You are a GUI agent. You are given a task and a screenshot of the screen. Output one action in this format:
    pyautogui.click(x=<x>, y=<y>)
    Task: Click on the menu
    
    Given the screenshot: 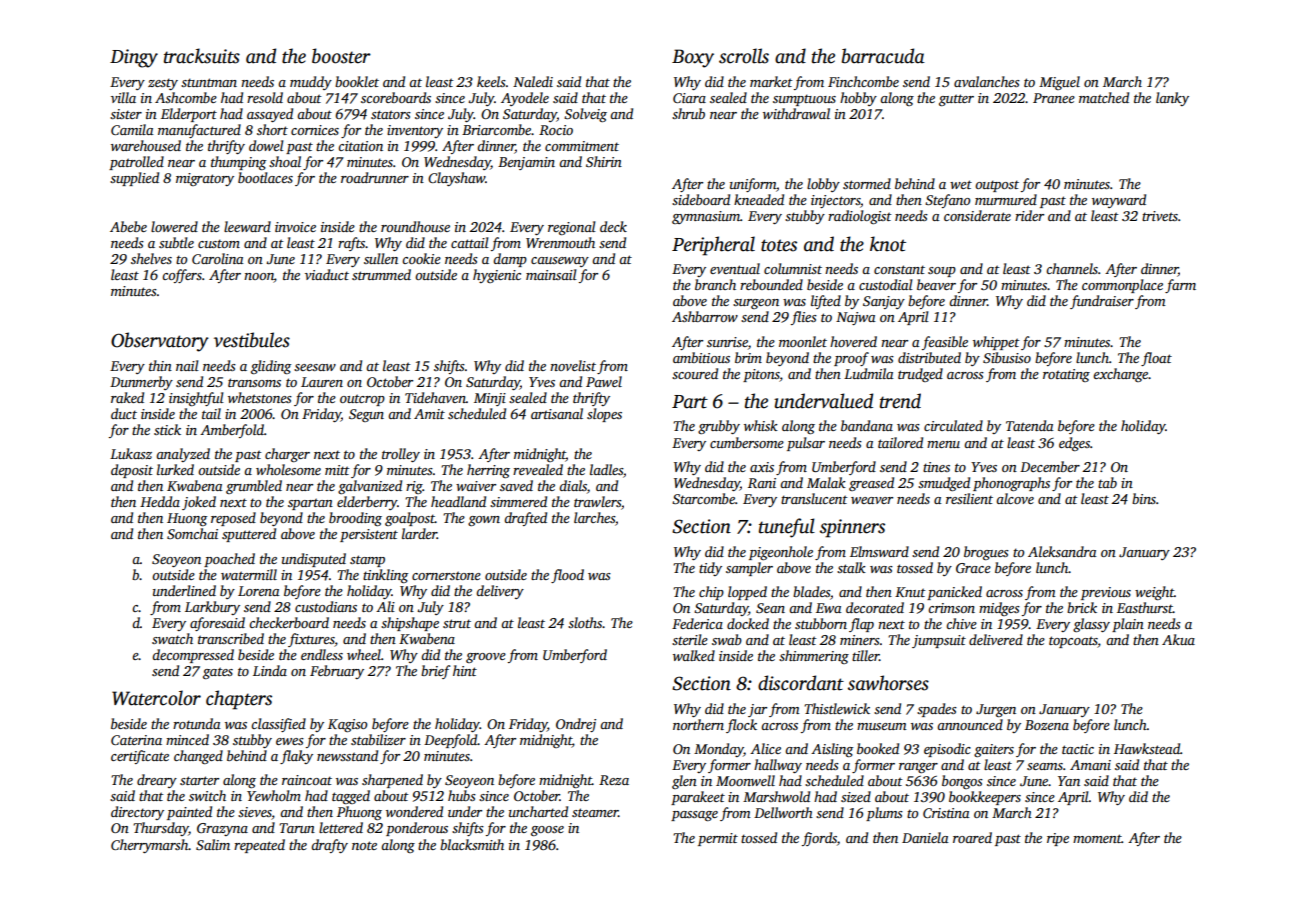 What is the action you would take?
    pyautogui.click(x=943, y=444)
